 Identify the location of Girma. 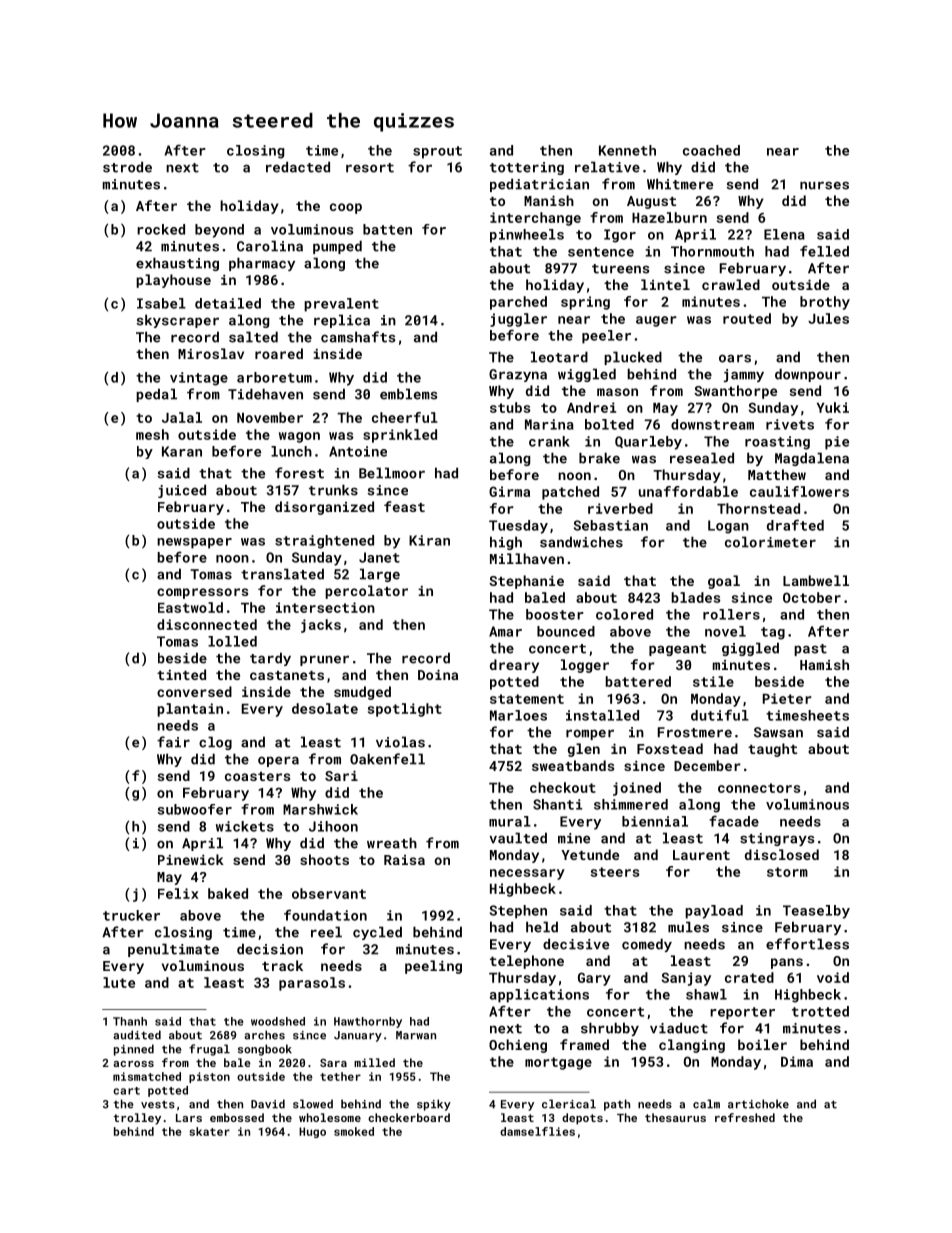
(509, 491).
